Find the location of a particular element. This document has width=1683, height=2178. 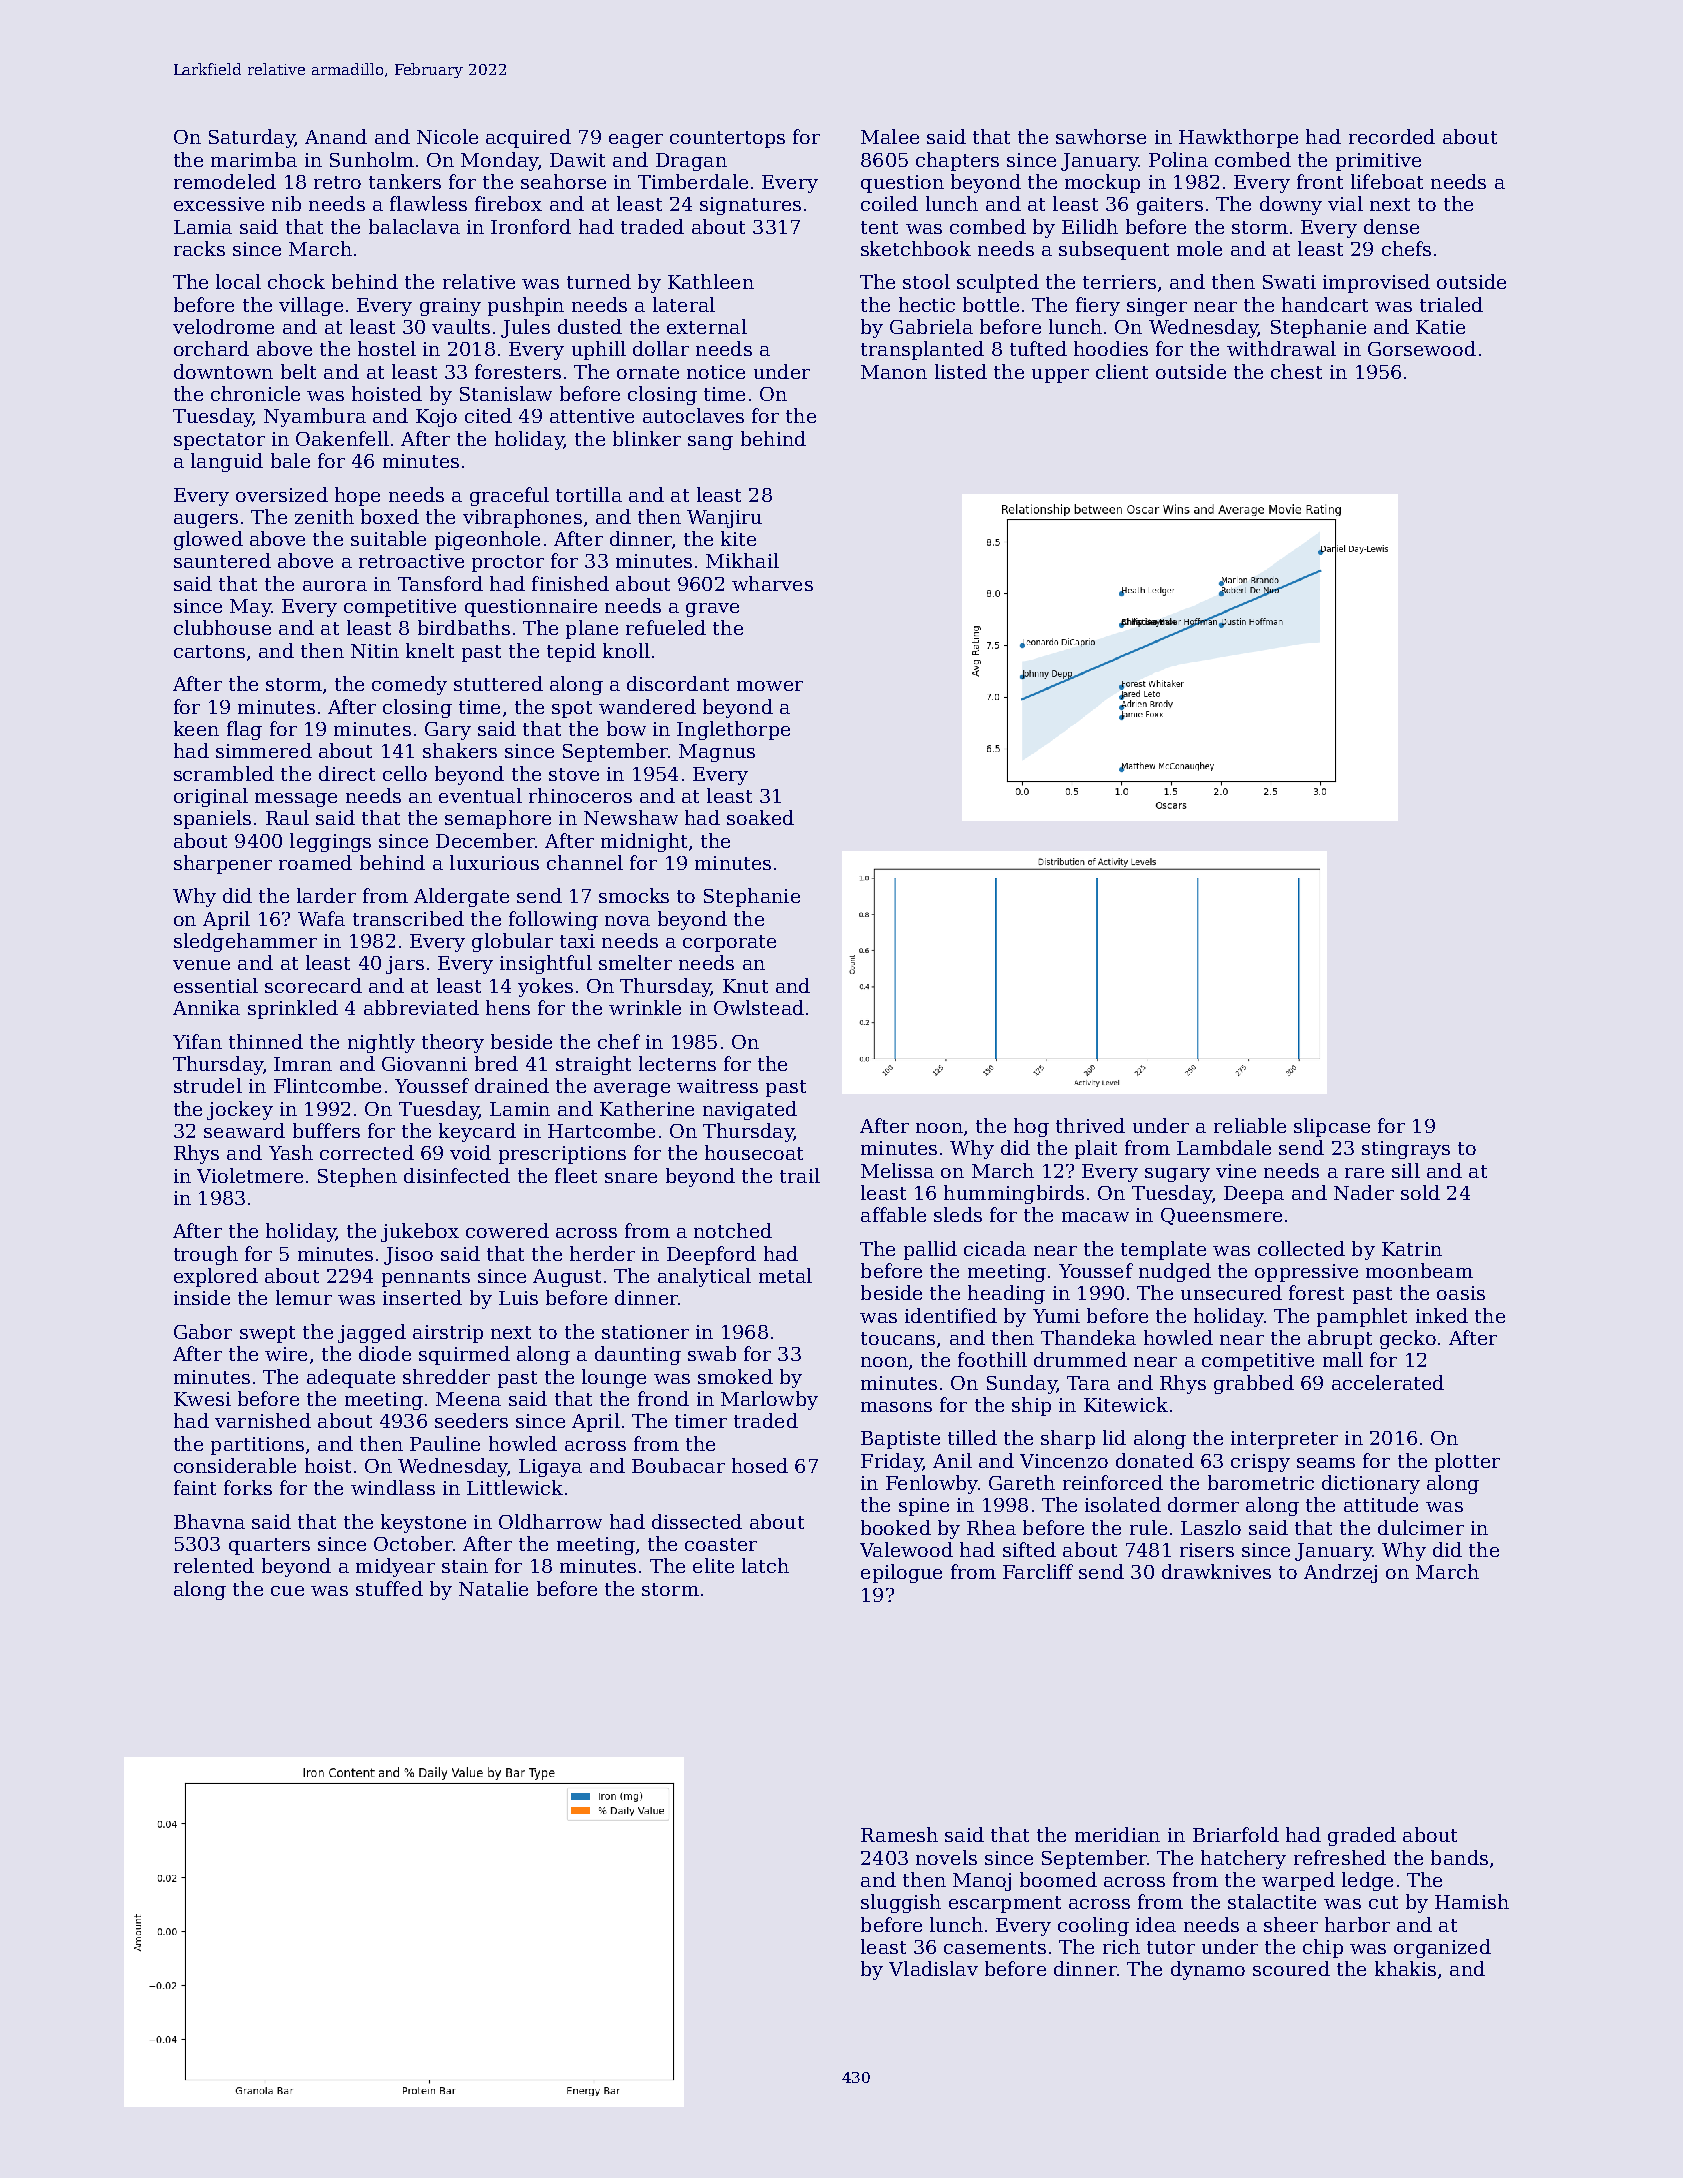

casements is located at coordinates (995, 1947).
